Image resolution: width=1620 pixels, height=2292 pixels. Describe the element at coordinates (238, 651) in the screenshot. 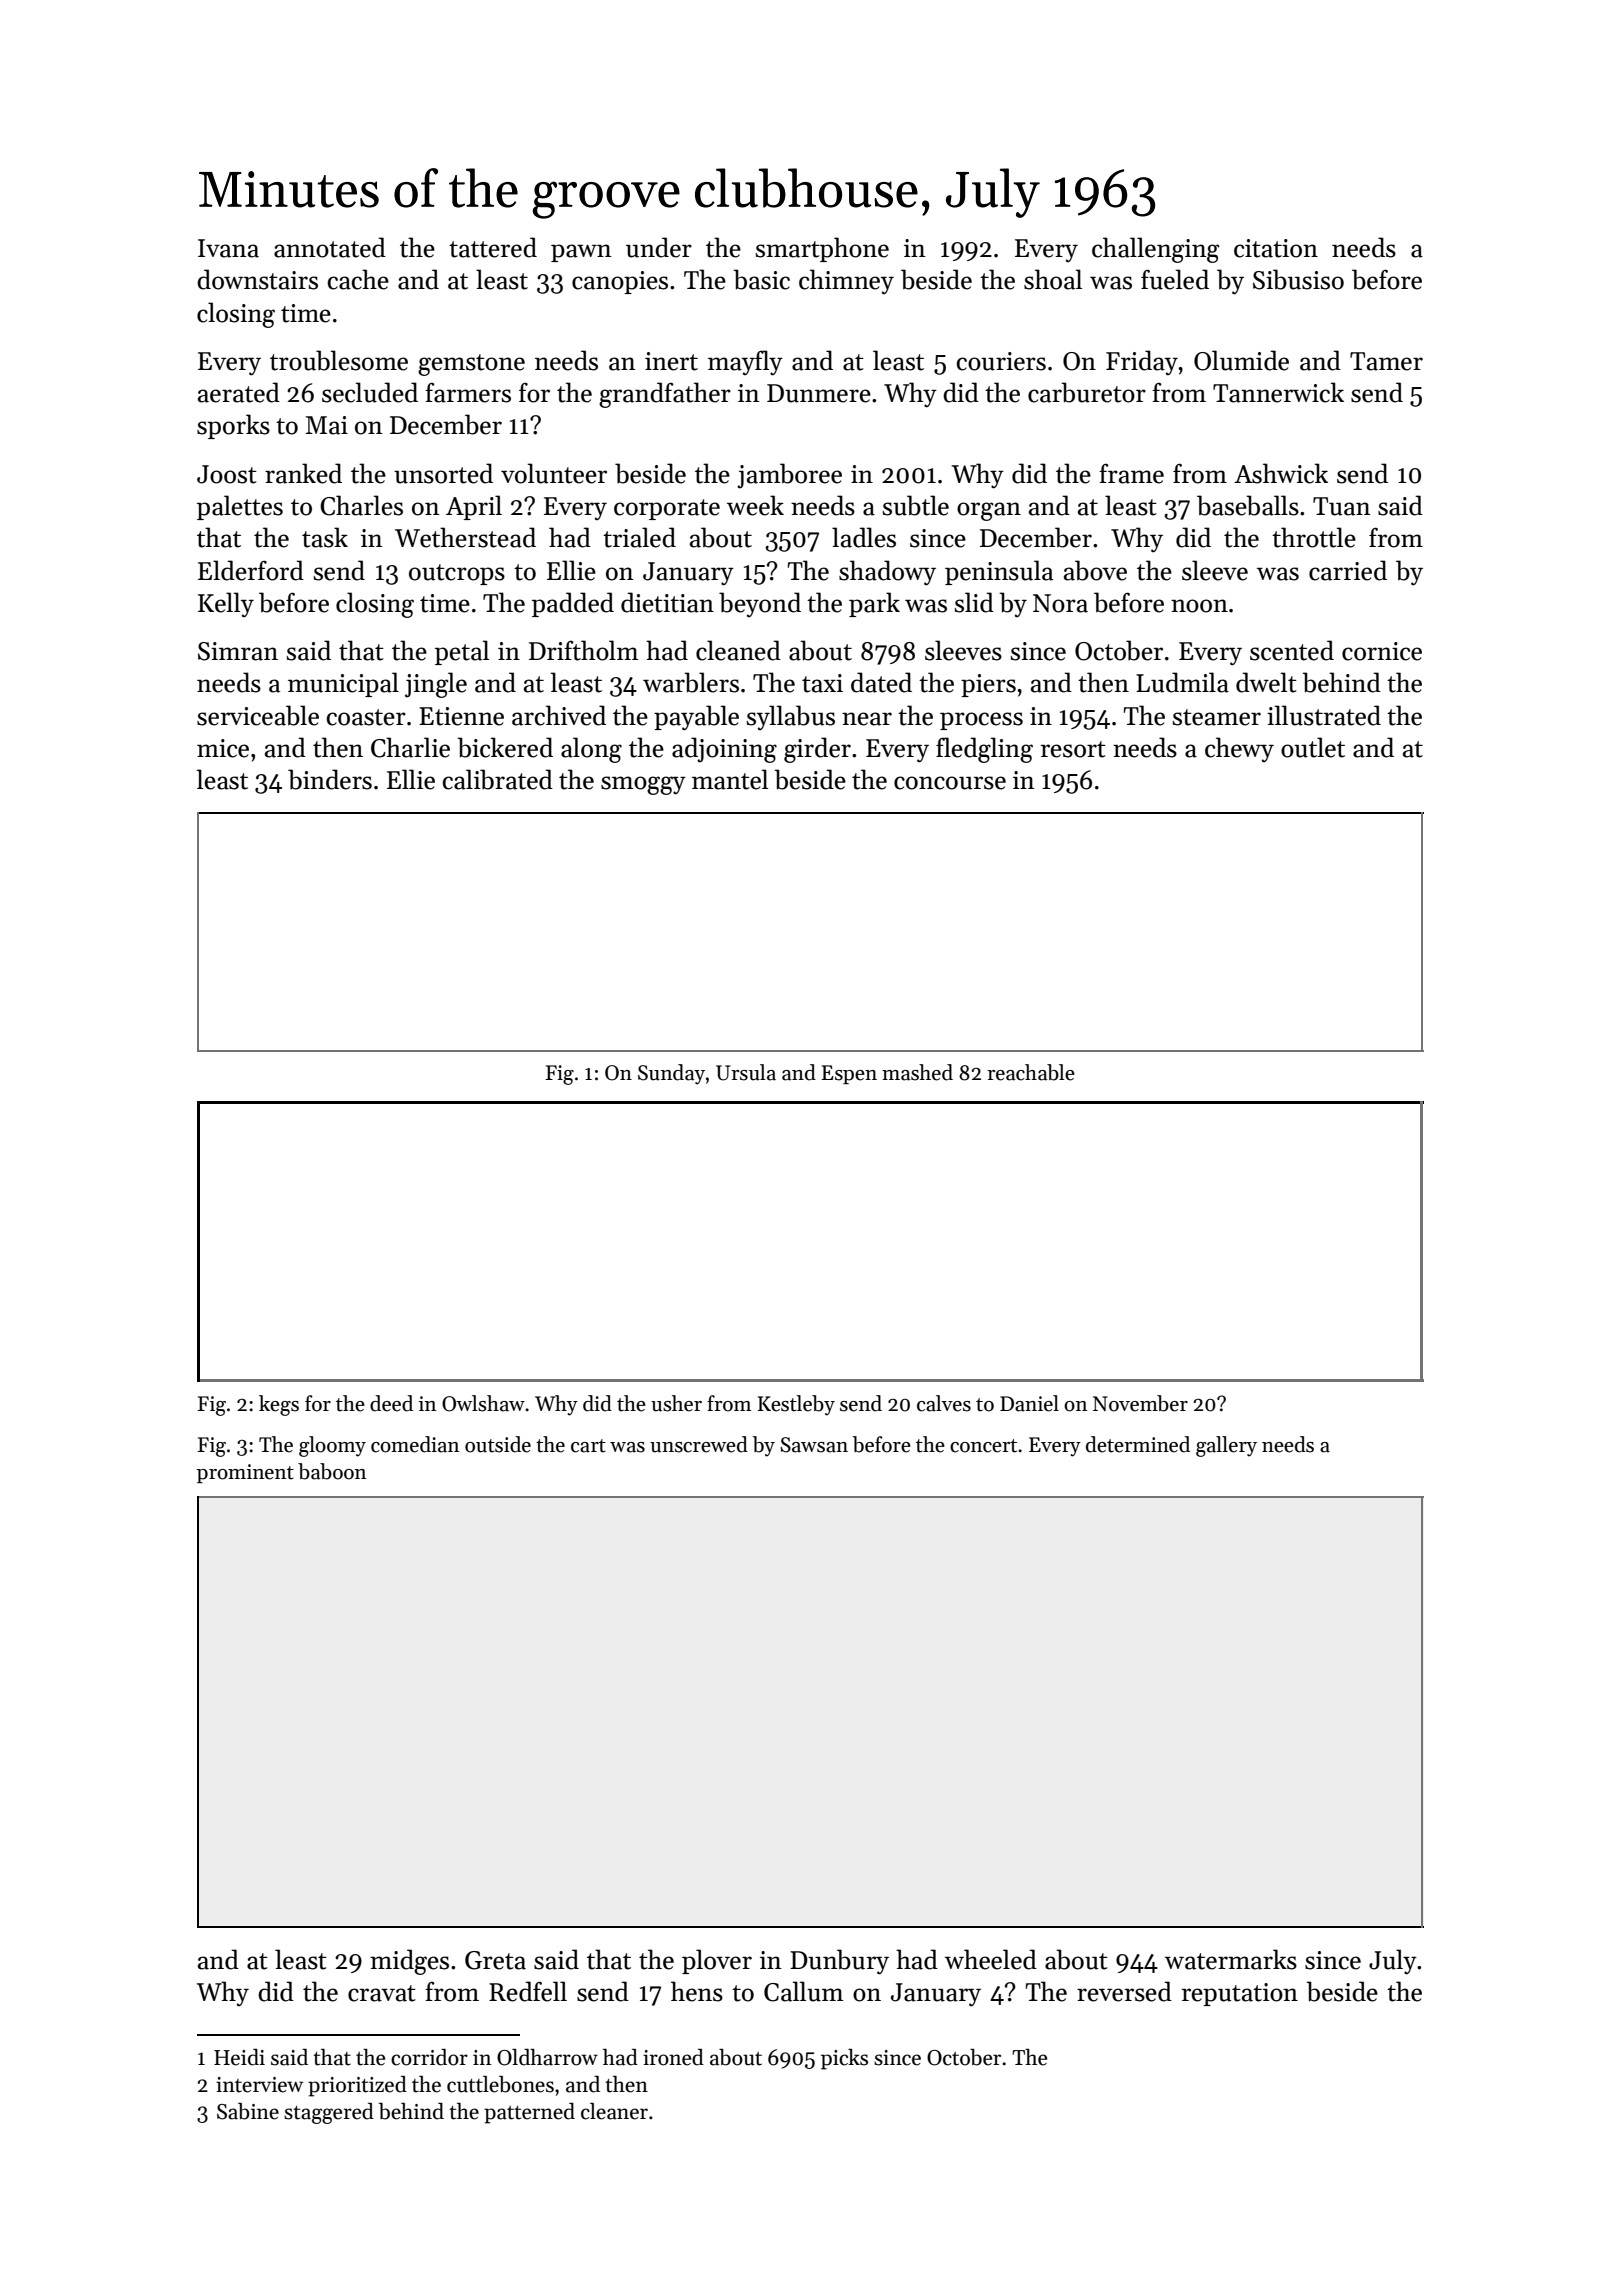

I see `Simran` at that location.
